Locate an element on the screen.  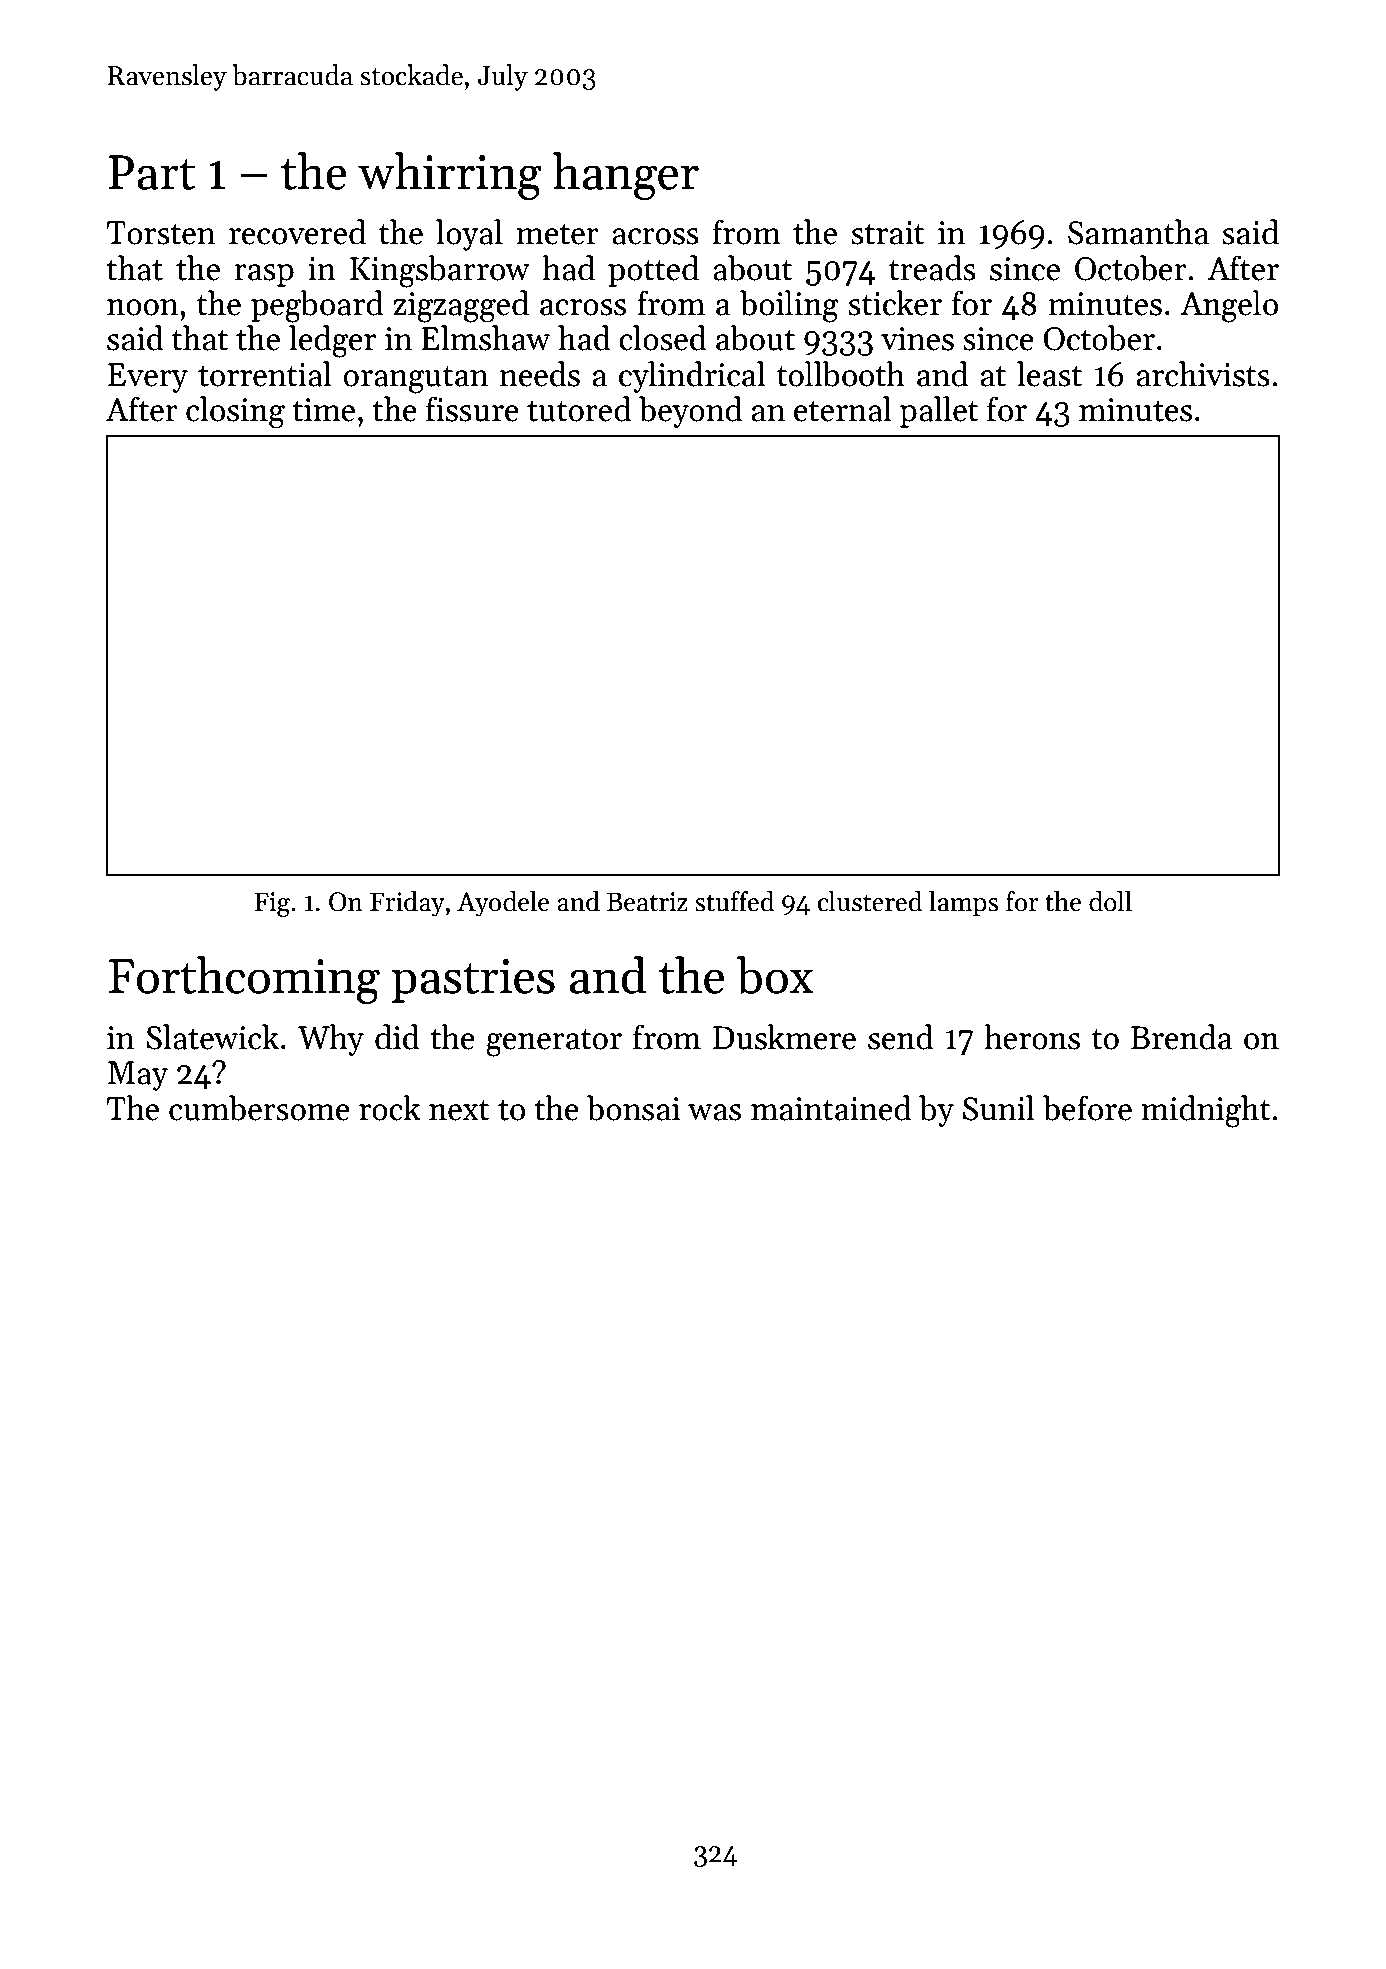
pallet is located at coordinates (939, 412).
